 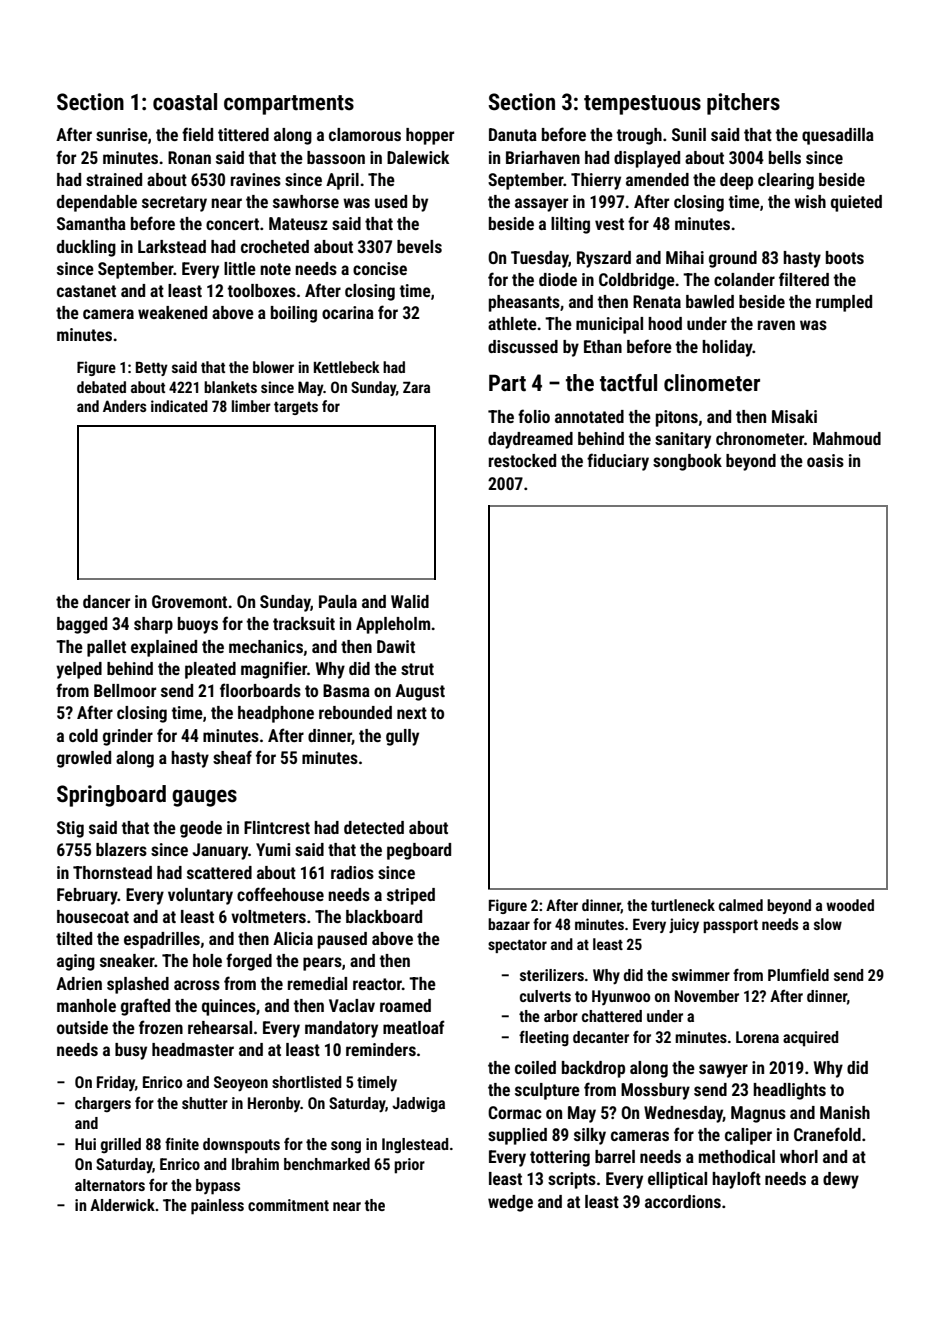 I want to click on Hui, so click(x=85, y=1144).
